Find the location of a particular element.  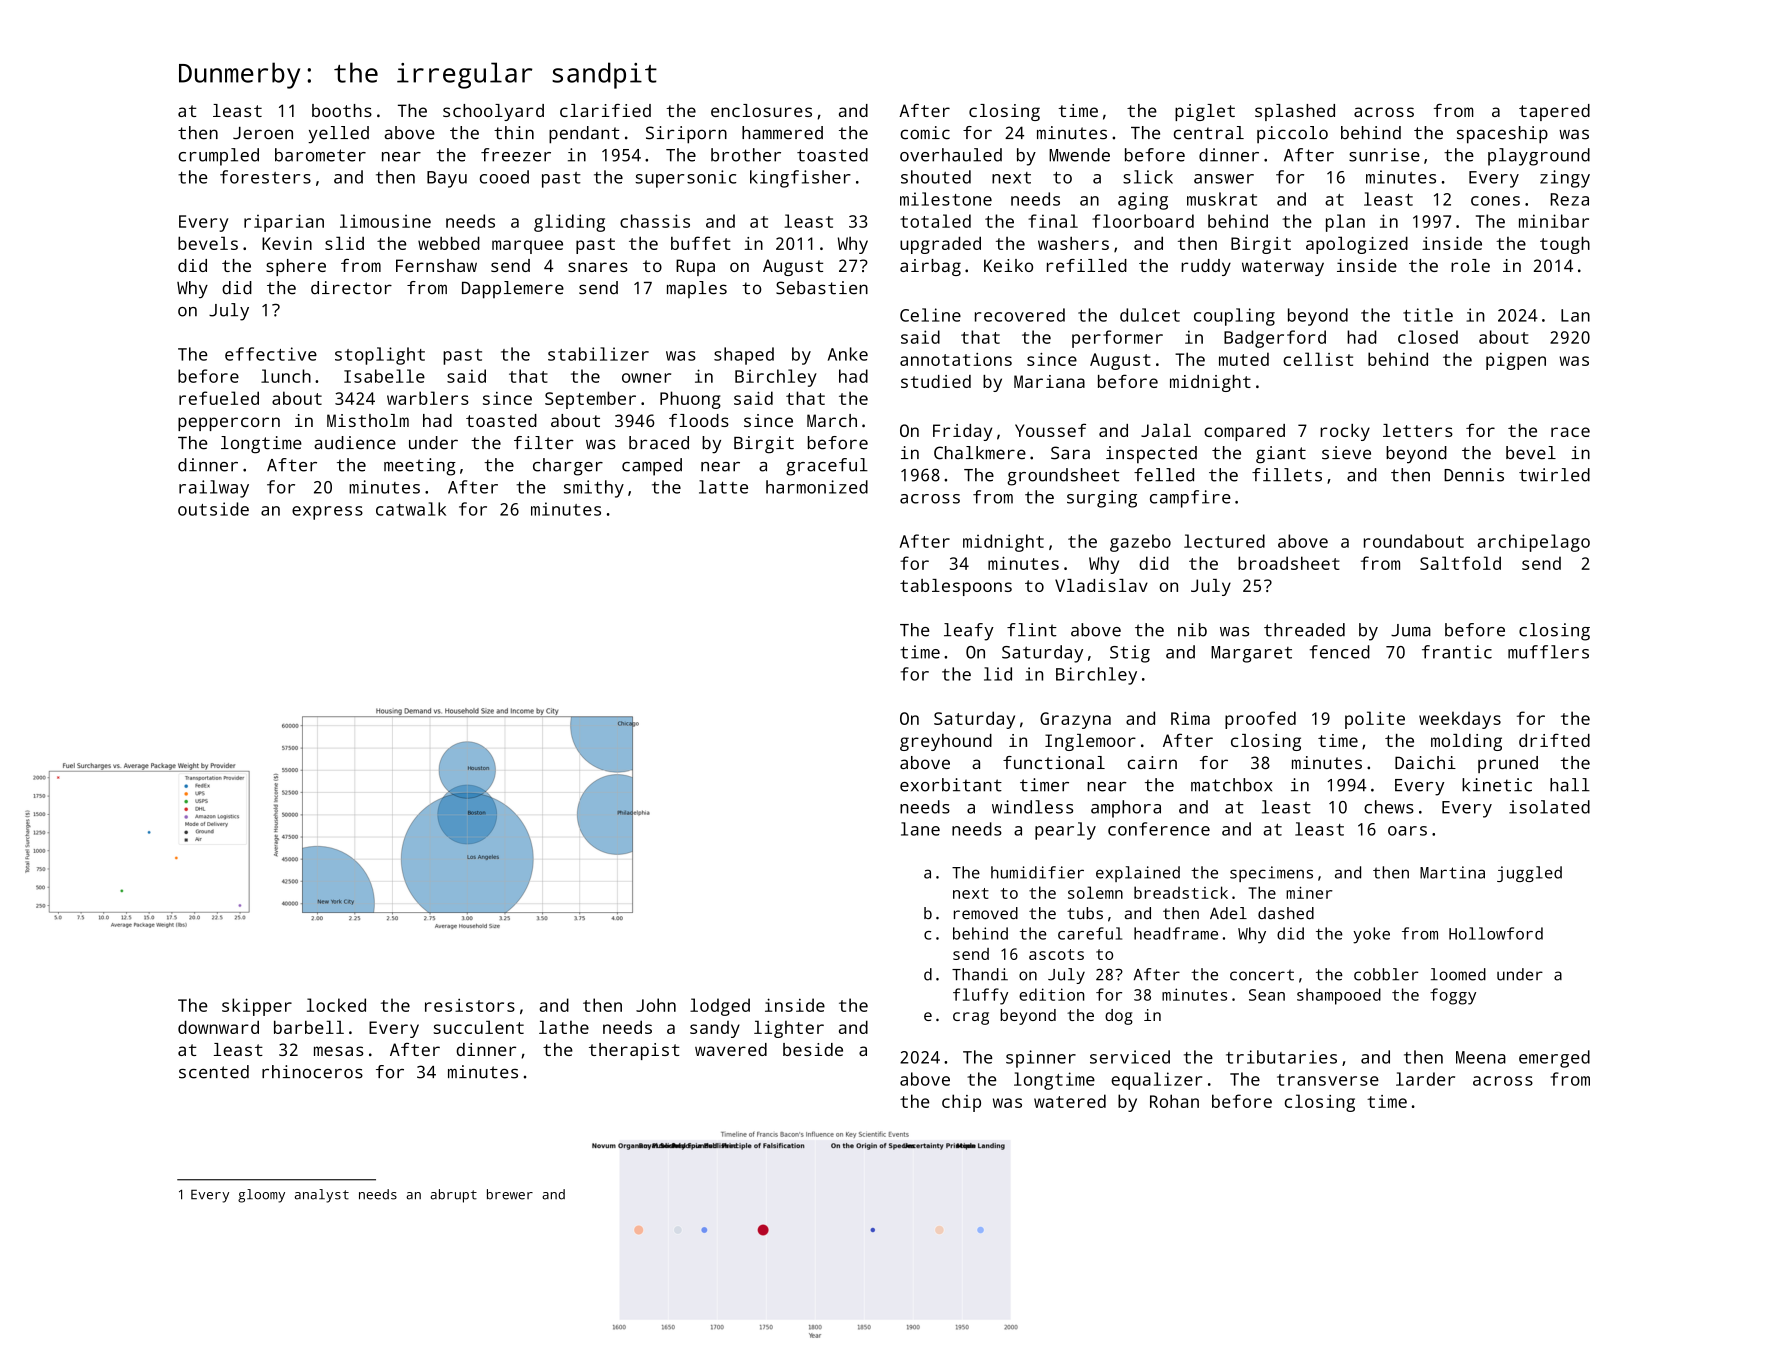

pigpen is located at coordinates (1516, 361).
